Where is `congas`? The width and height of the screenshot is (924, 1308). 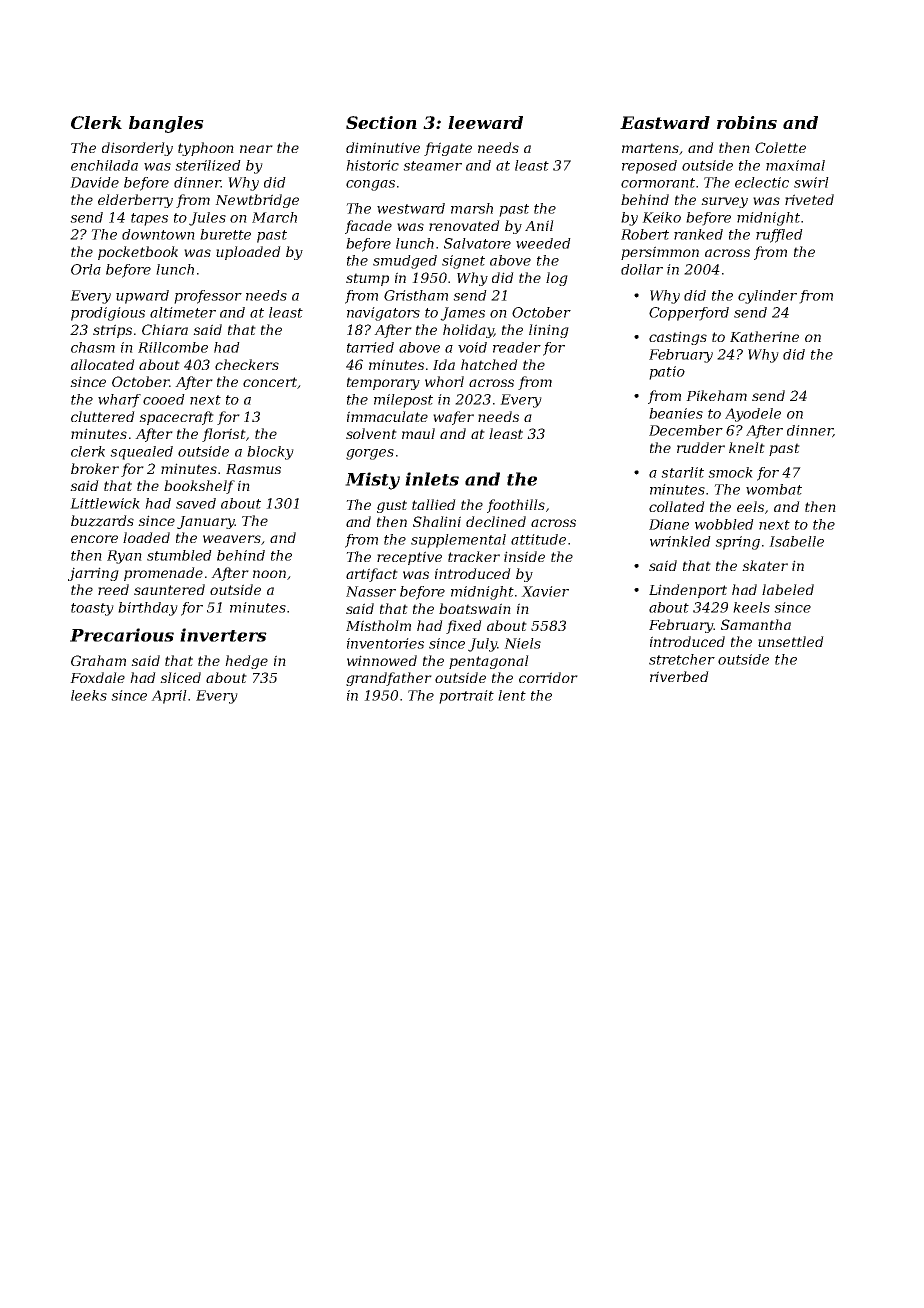 congas is located at coordinates (370, 185).
